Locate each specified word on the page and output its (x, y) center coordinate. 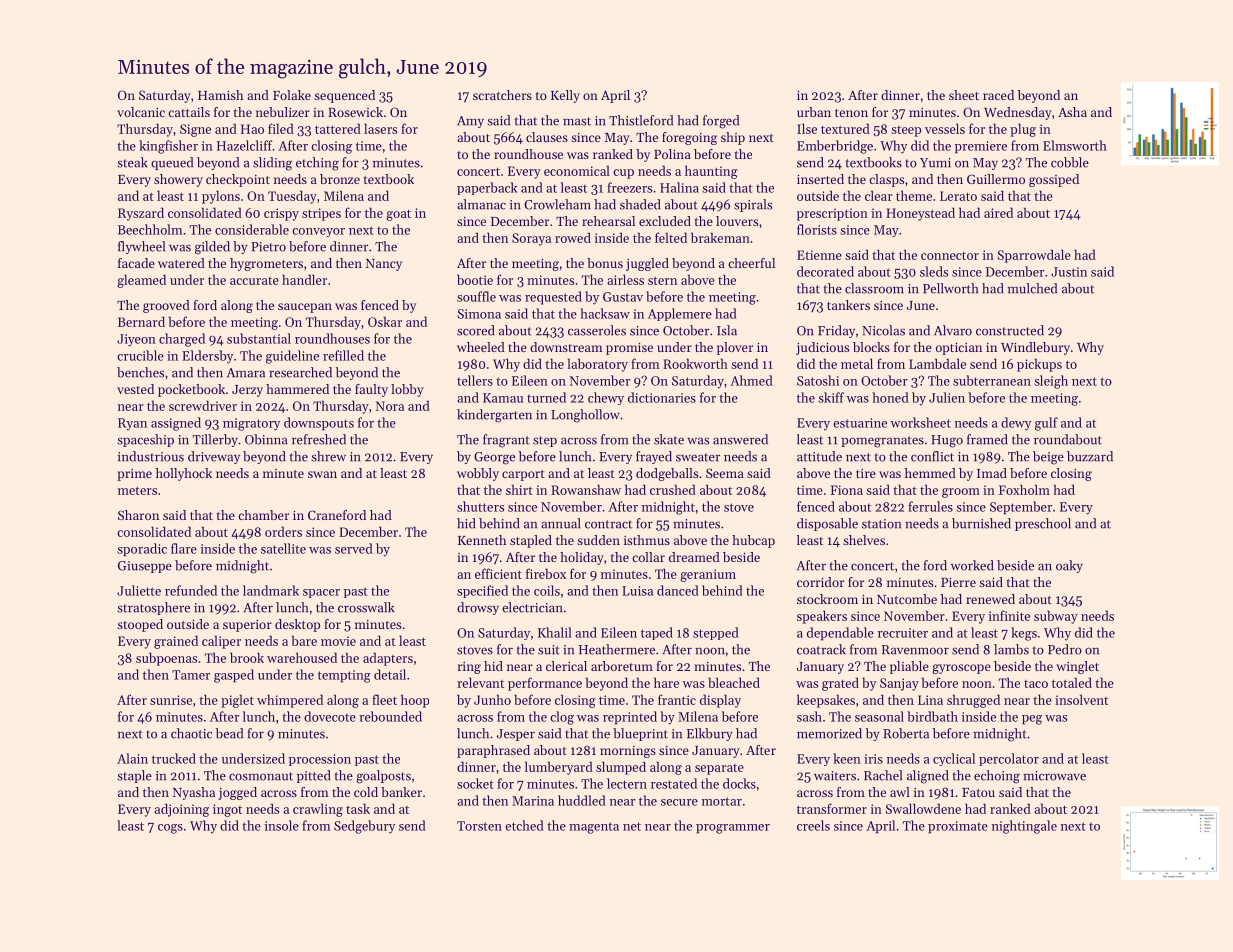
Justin (1069, 272)
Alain (132, 758)
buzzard (1090, 456)
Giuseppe (145, 567)
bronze (340, 179)
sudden (598, 540)
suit (549, 650)
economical (577, 170)
